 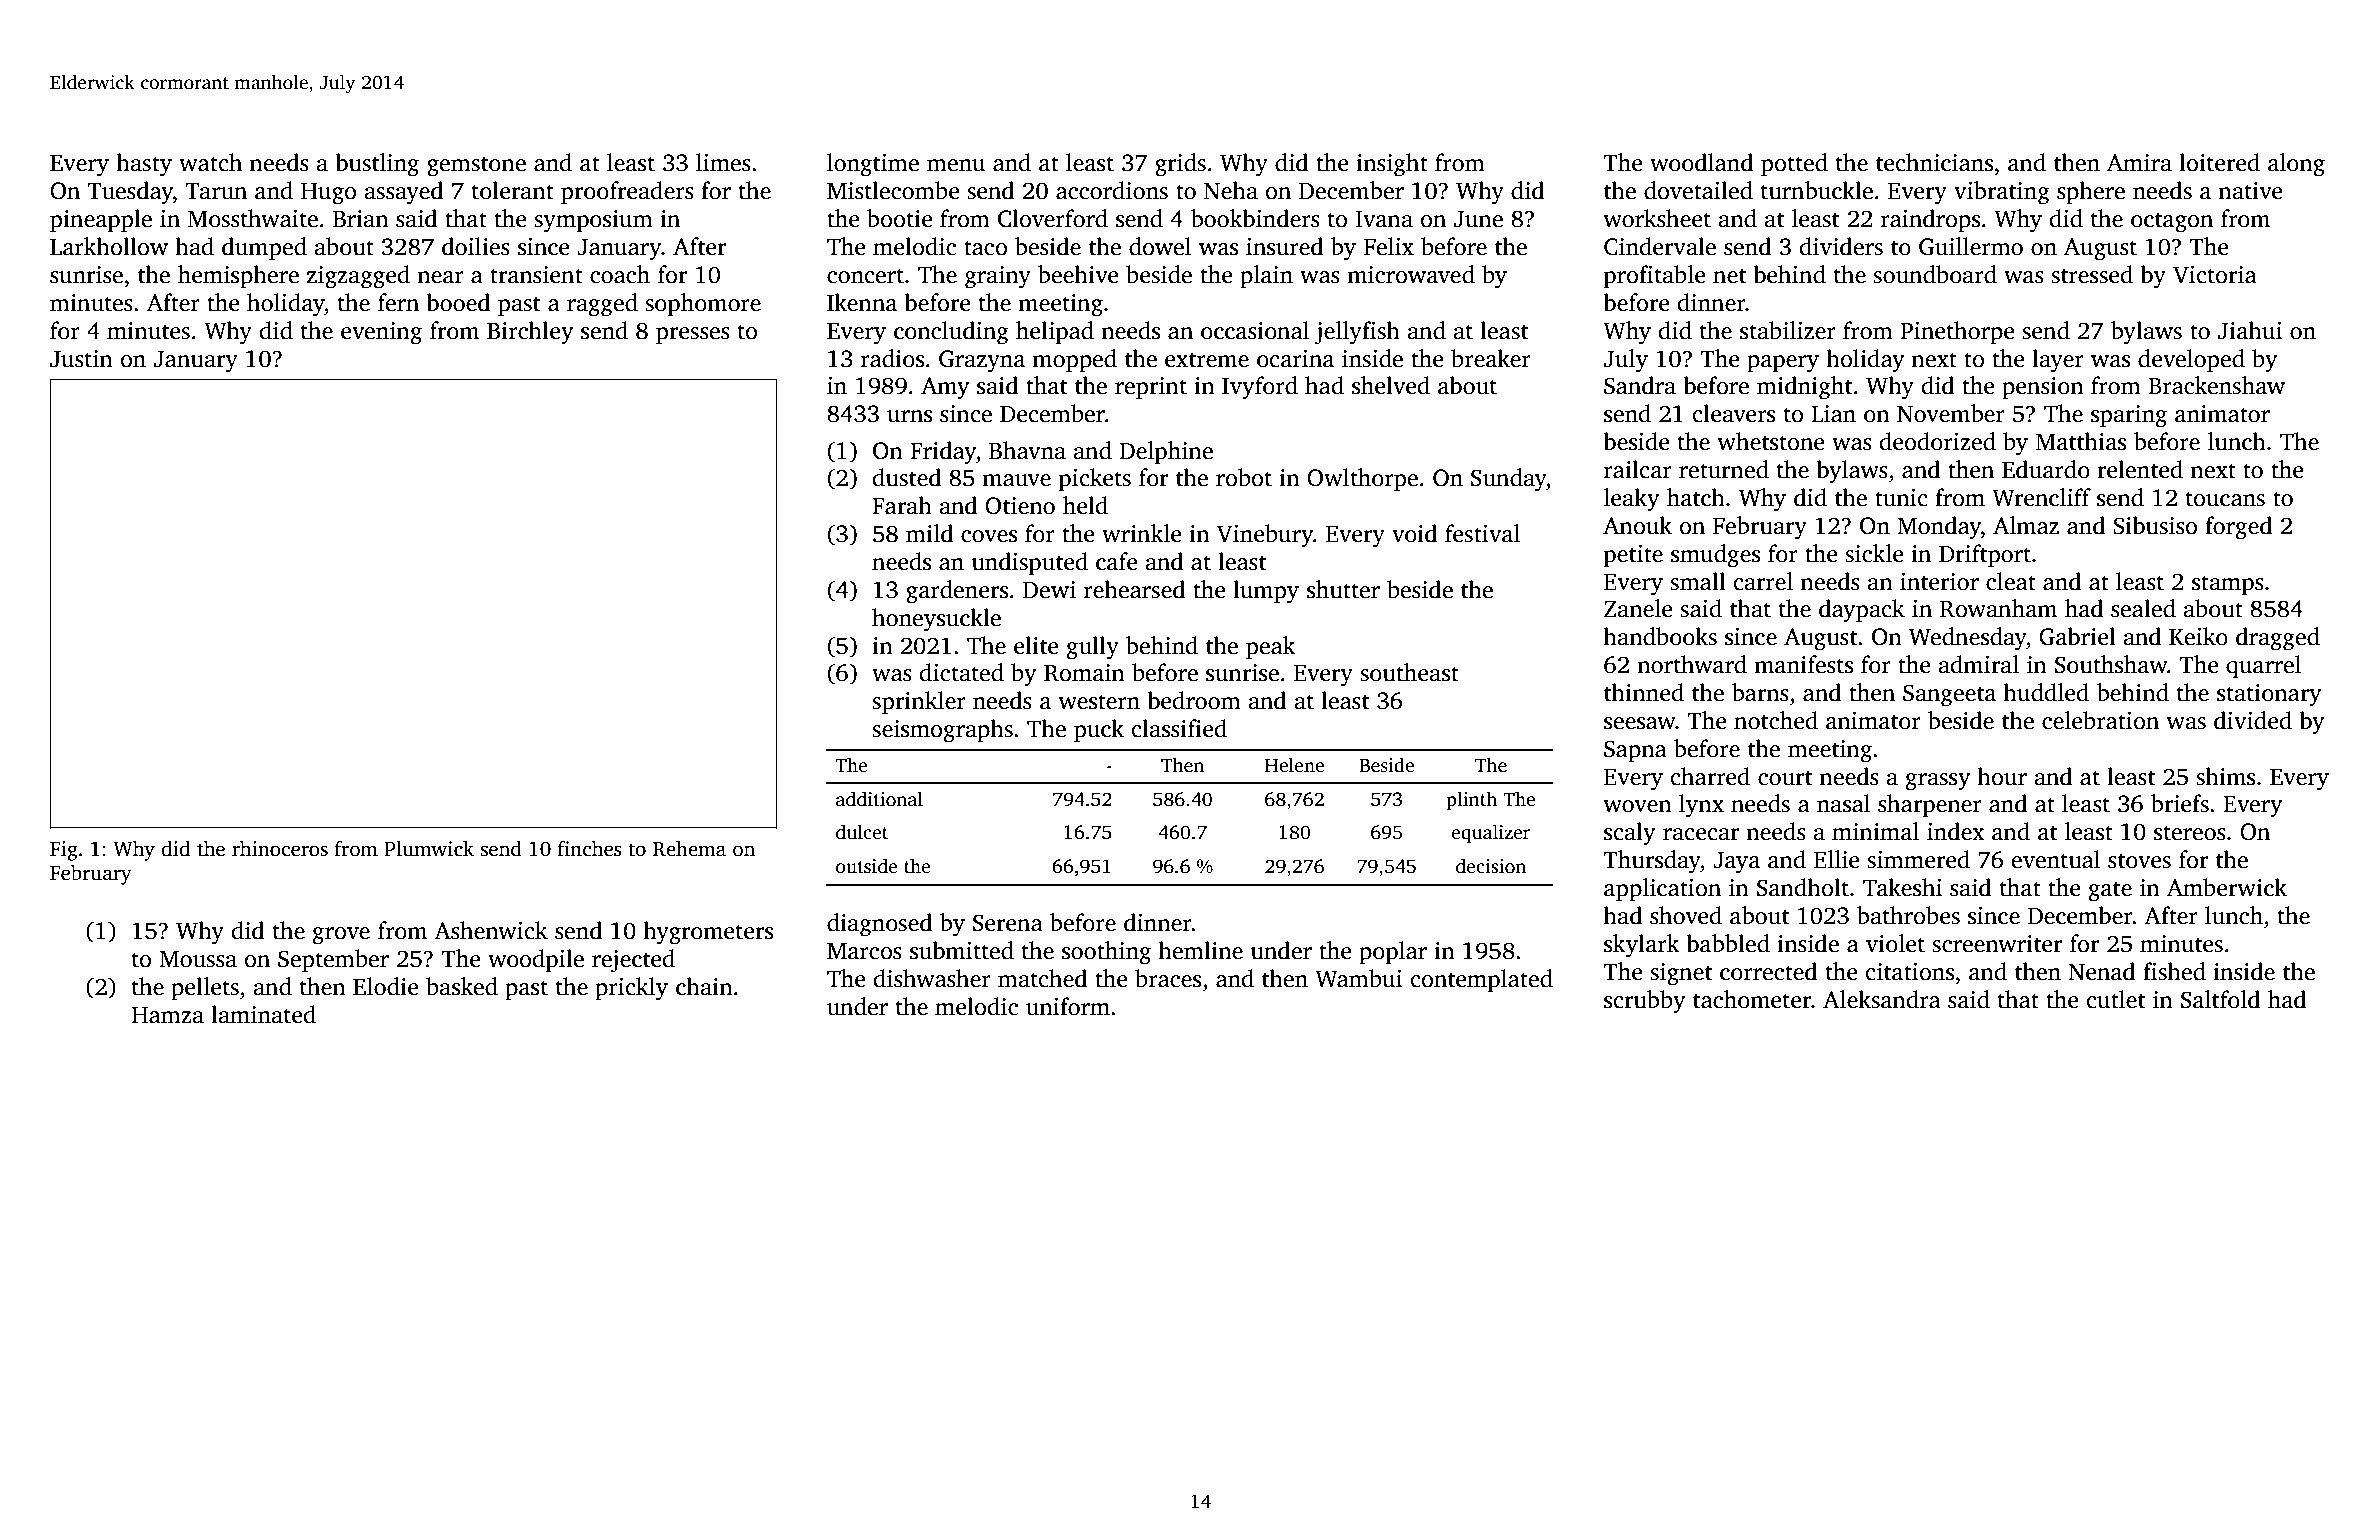 I want to click on stoves, so click(x=2139, y=861).
